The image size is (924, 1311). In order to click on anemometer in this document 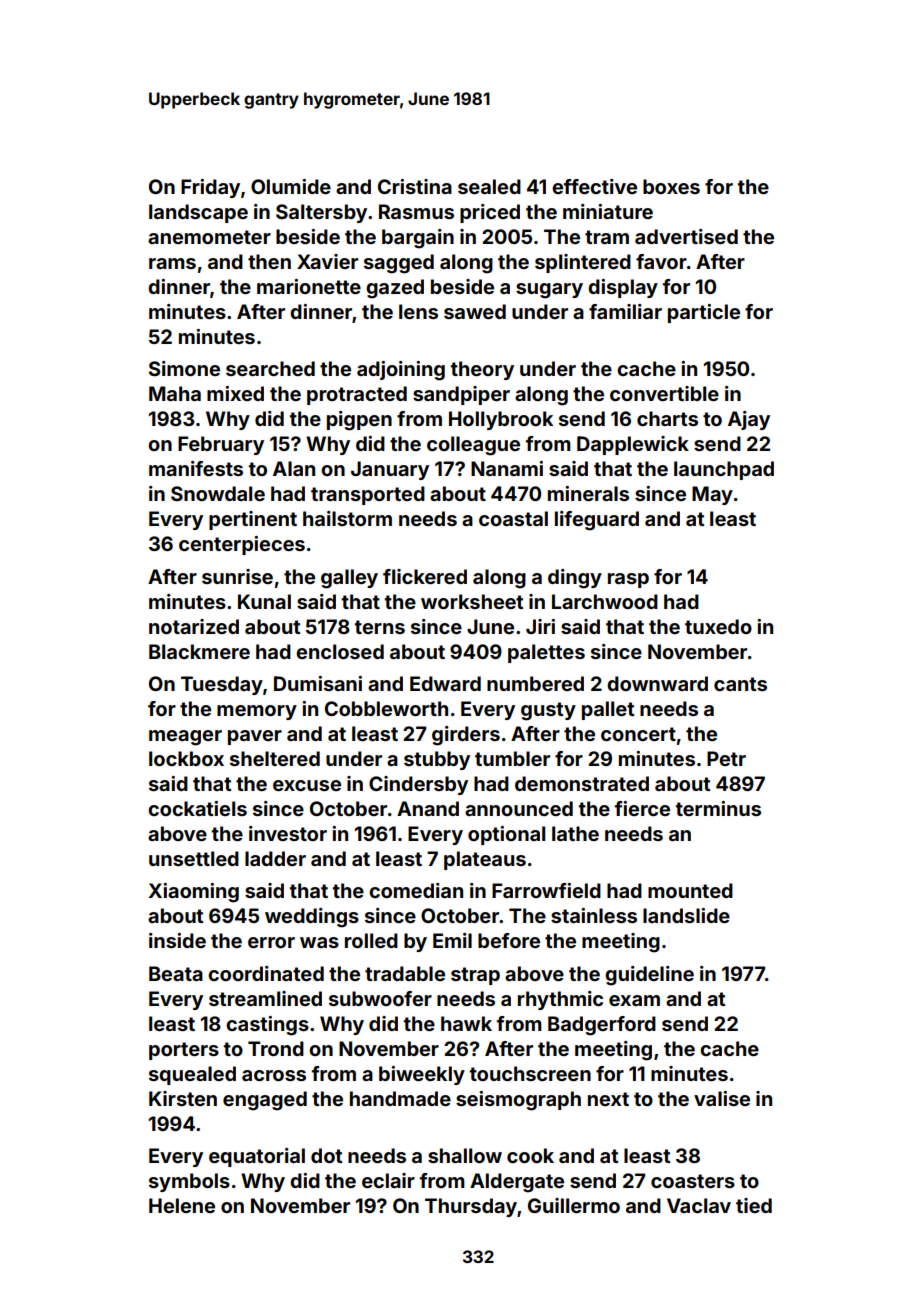, I will do `click(209, 237)`.
